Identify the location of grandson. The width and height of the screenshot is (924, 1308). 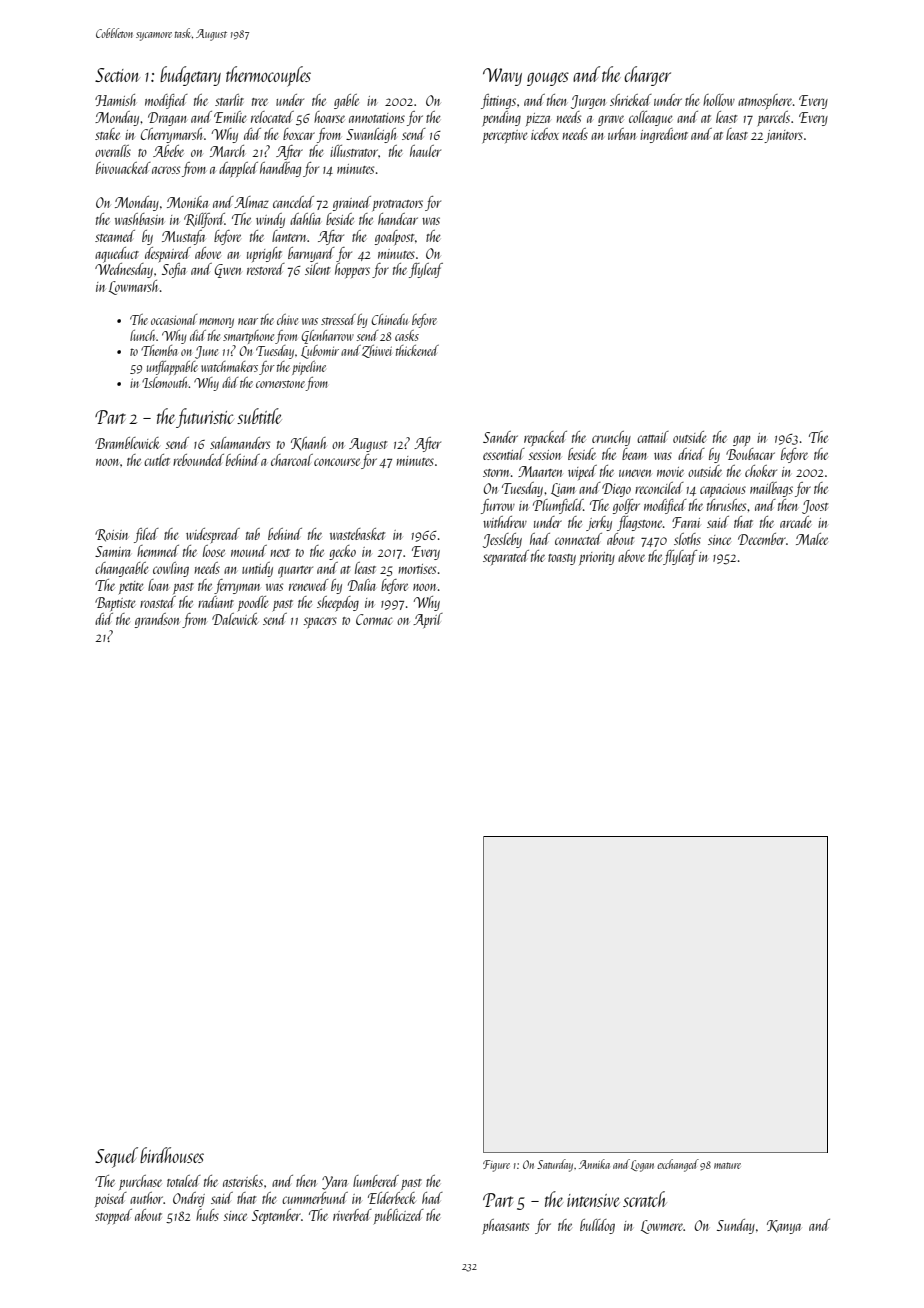
(157, 620).
